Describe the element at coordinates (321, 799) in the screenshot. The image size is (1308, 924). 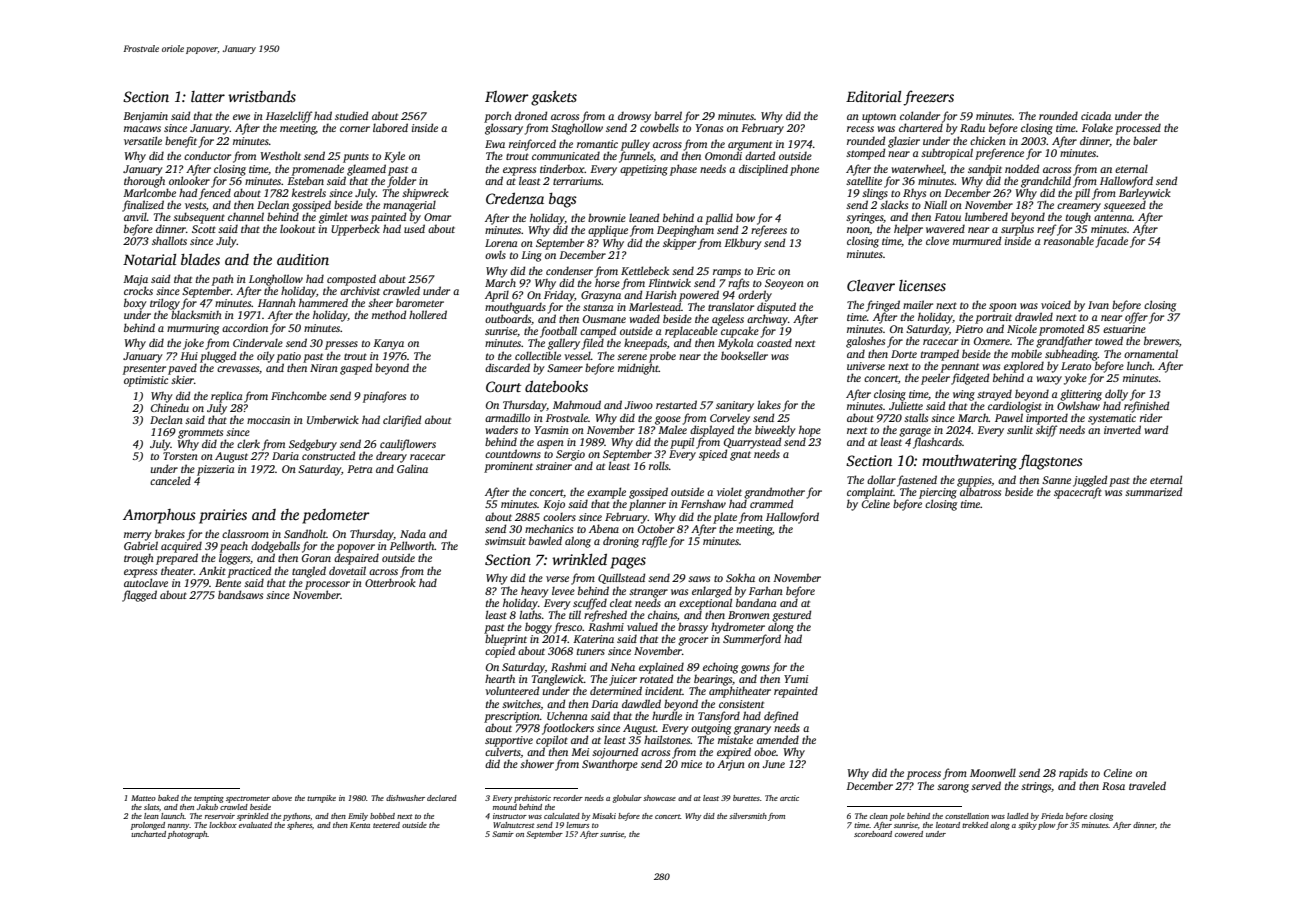
I see `turnpike` at that location.
